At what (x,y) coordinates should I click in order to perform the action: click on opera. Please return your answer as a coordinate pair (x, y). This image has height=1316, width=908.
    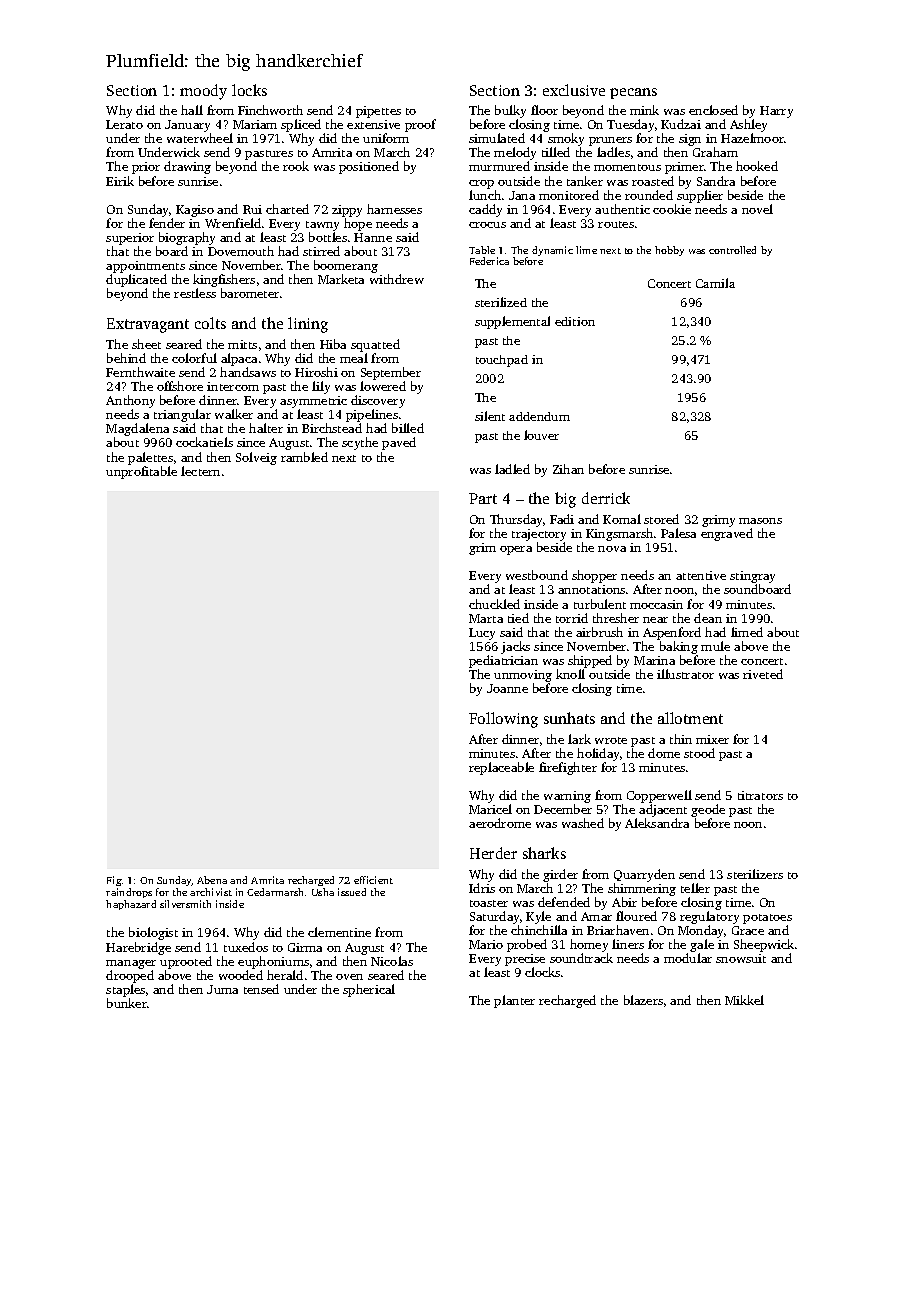
    Looking at the image, I should click on (516, 550).
